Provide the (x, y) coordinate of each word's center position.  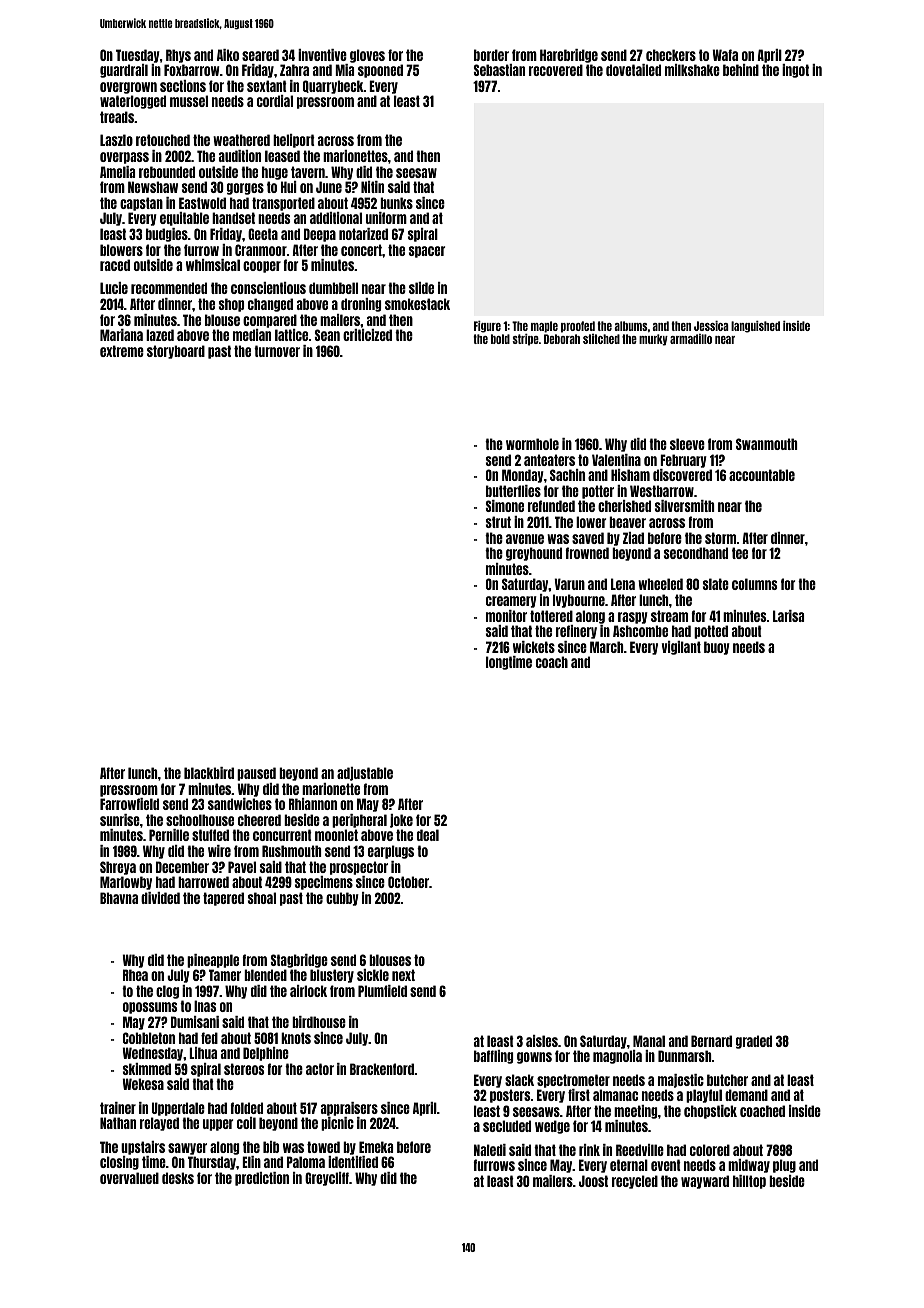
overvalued (129, 1178)
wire (219, 851)
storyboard (176, 352)
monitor (506, 616)
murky (653, 340)
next (403, 975)
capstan (141, 204)
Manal (649, 1041)
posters (510, 1096)
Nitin (372, 187)
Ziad (633, 538)
